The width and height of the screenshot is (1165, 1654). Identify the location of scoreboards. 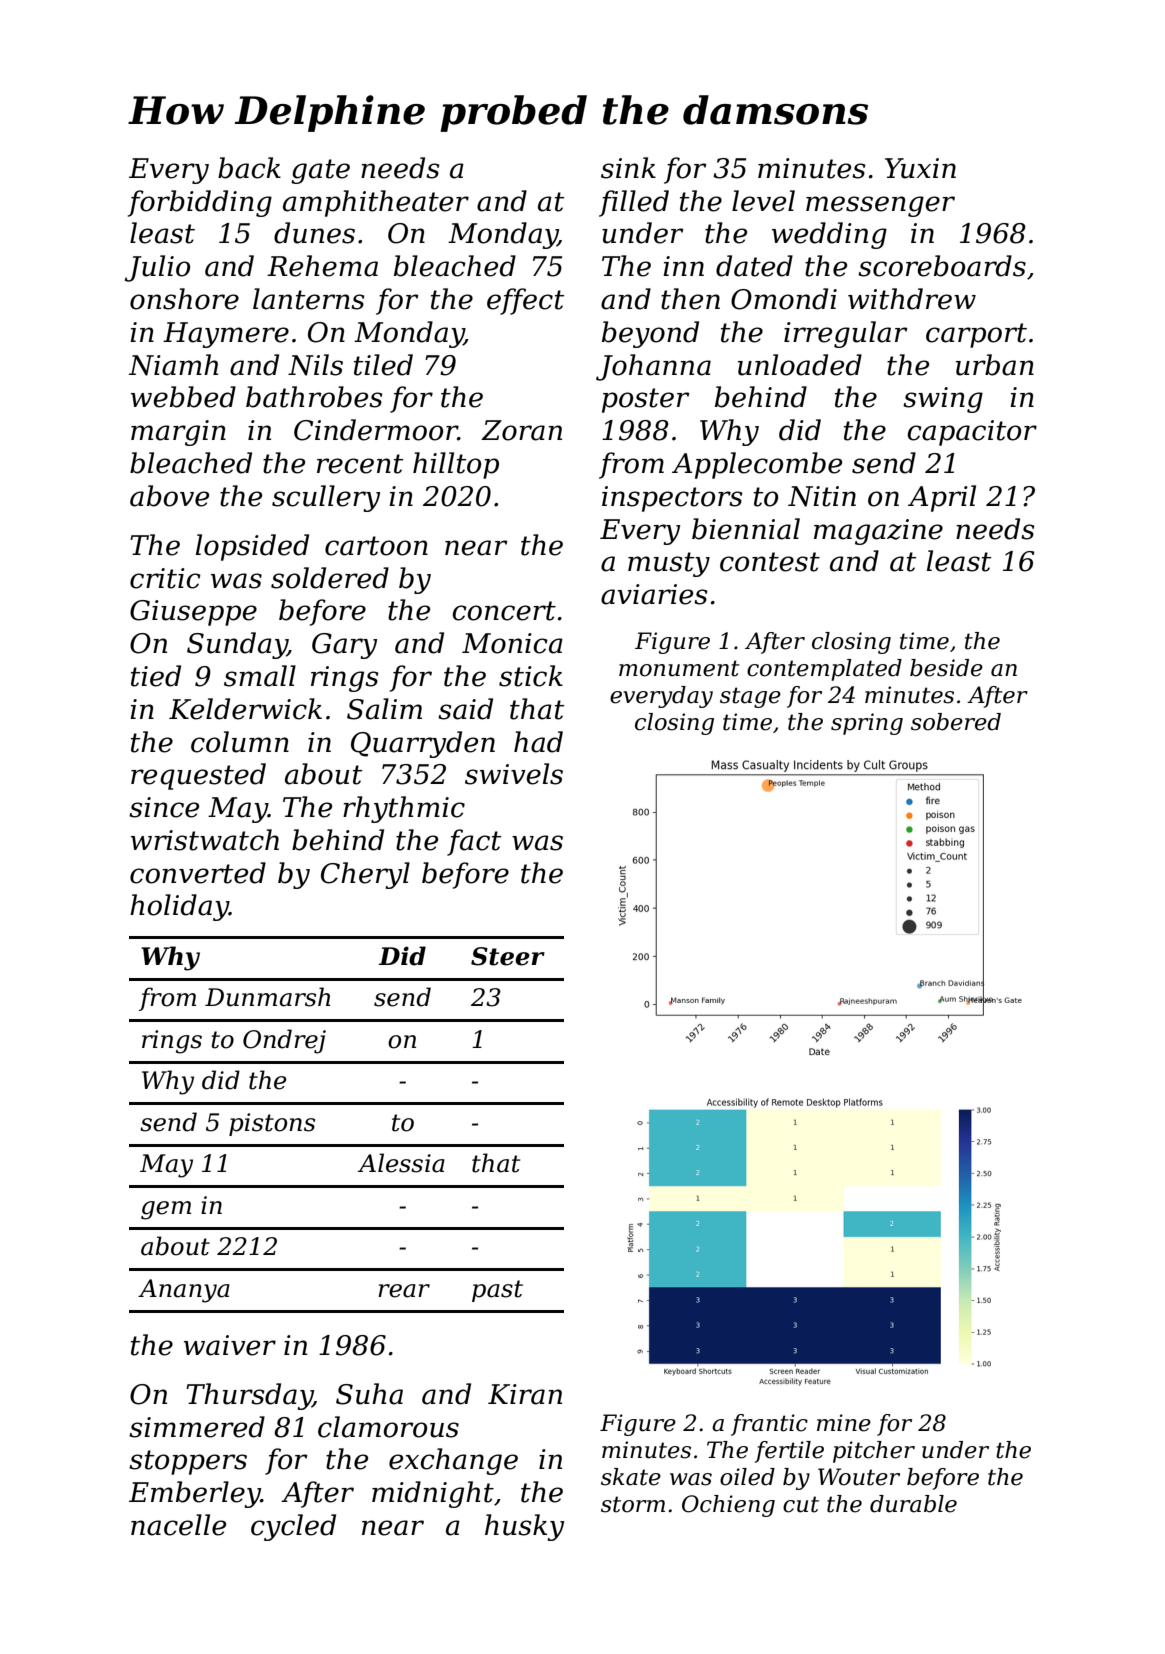
(942, 266).
